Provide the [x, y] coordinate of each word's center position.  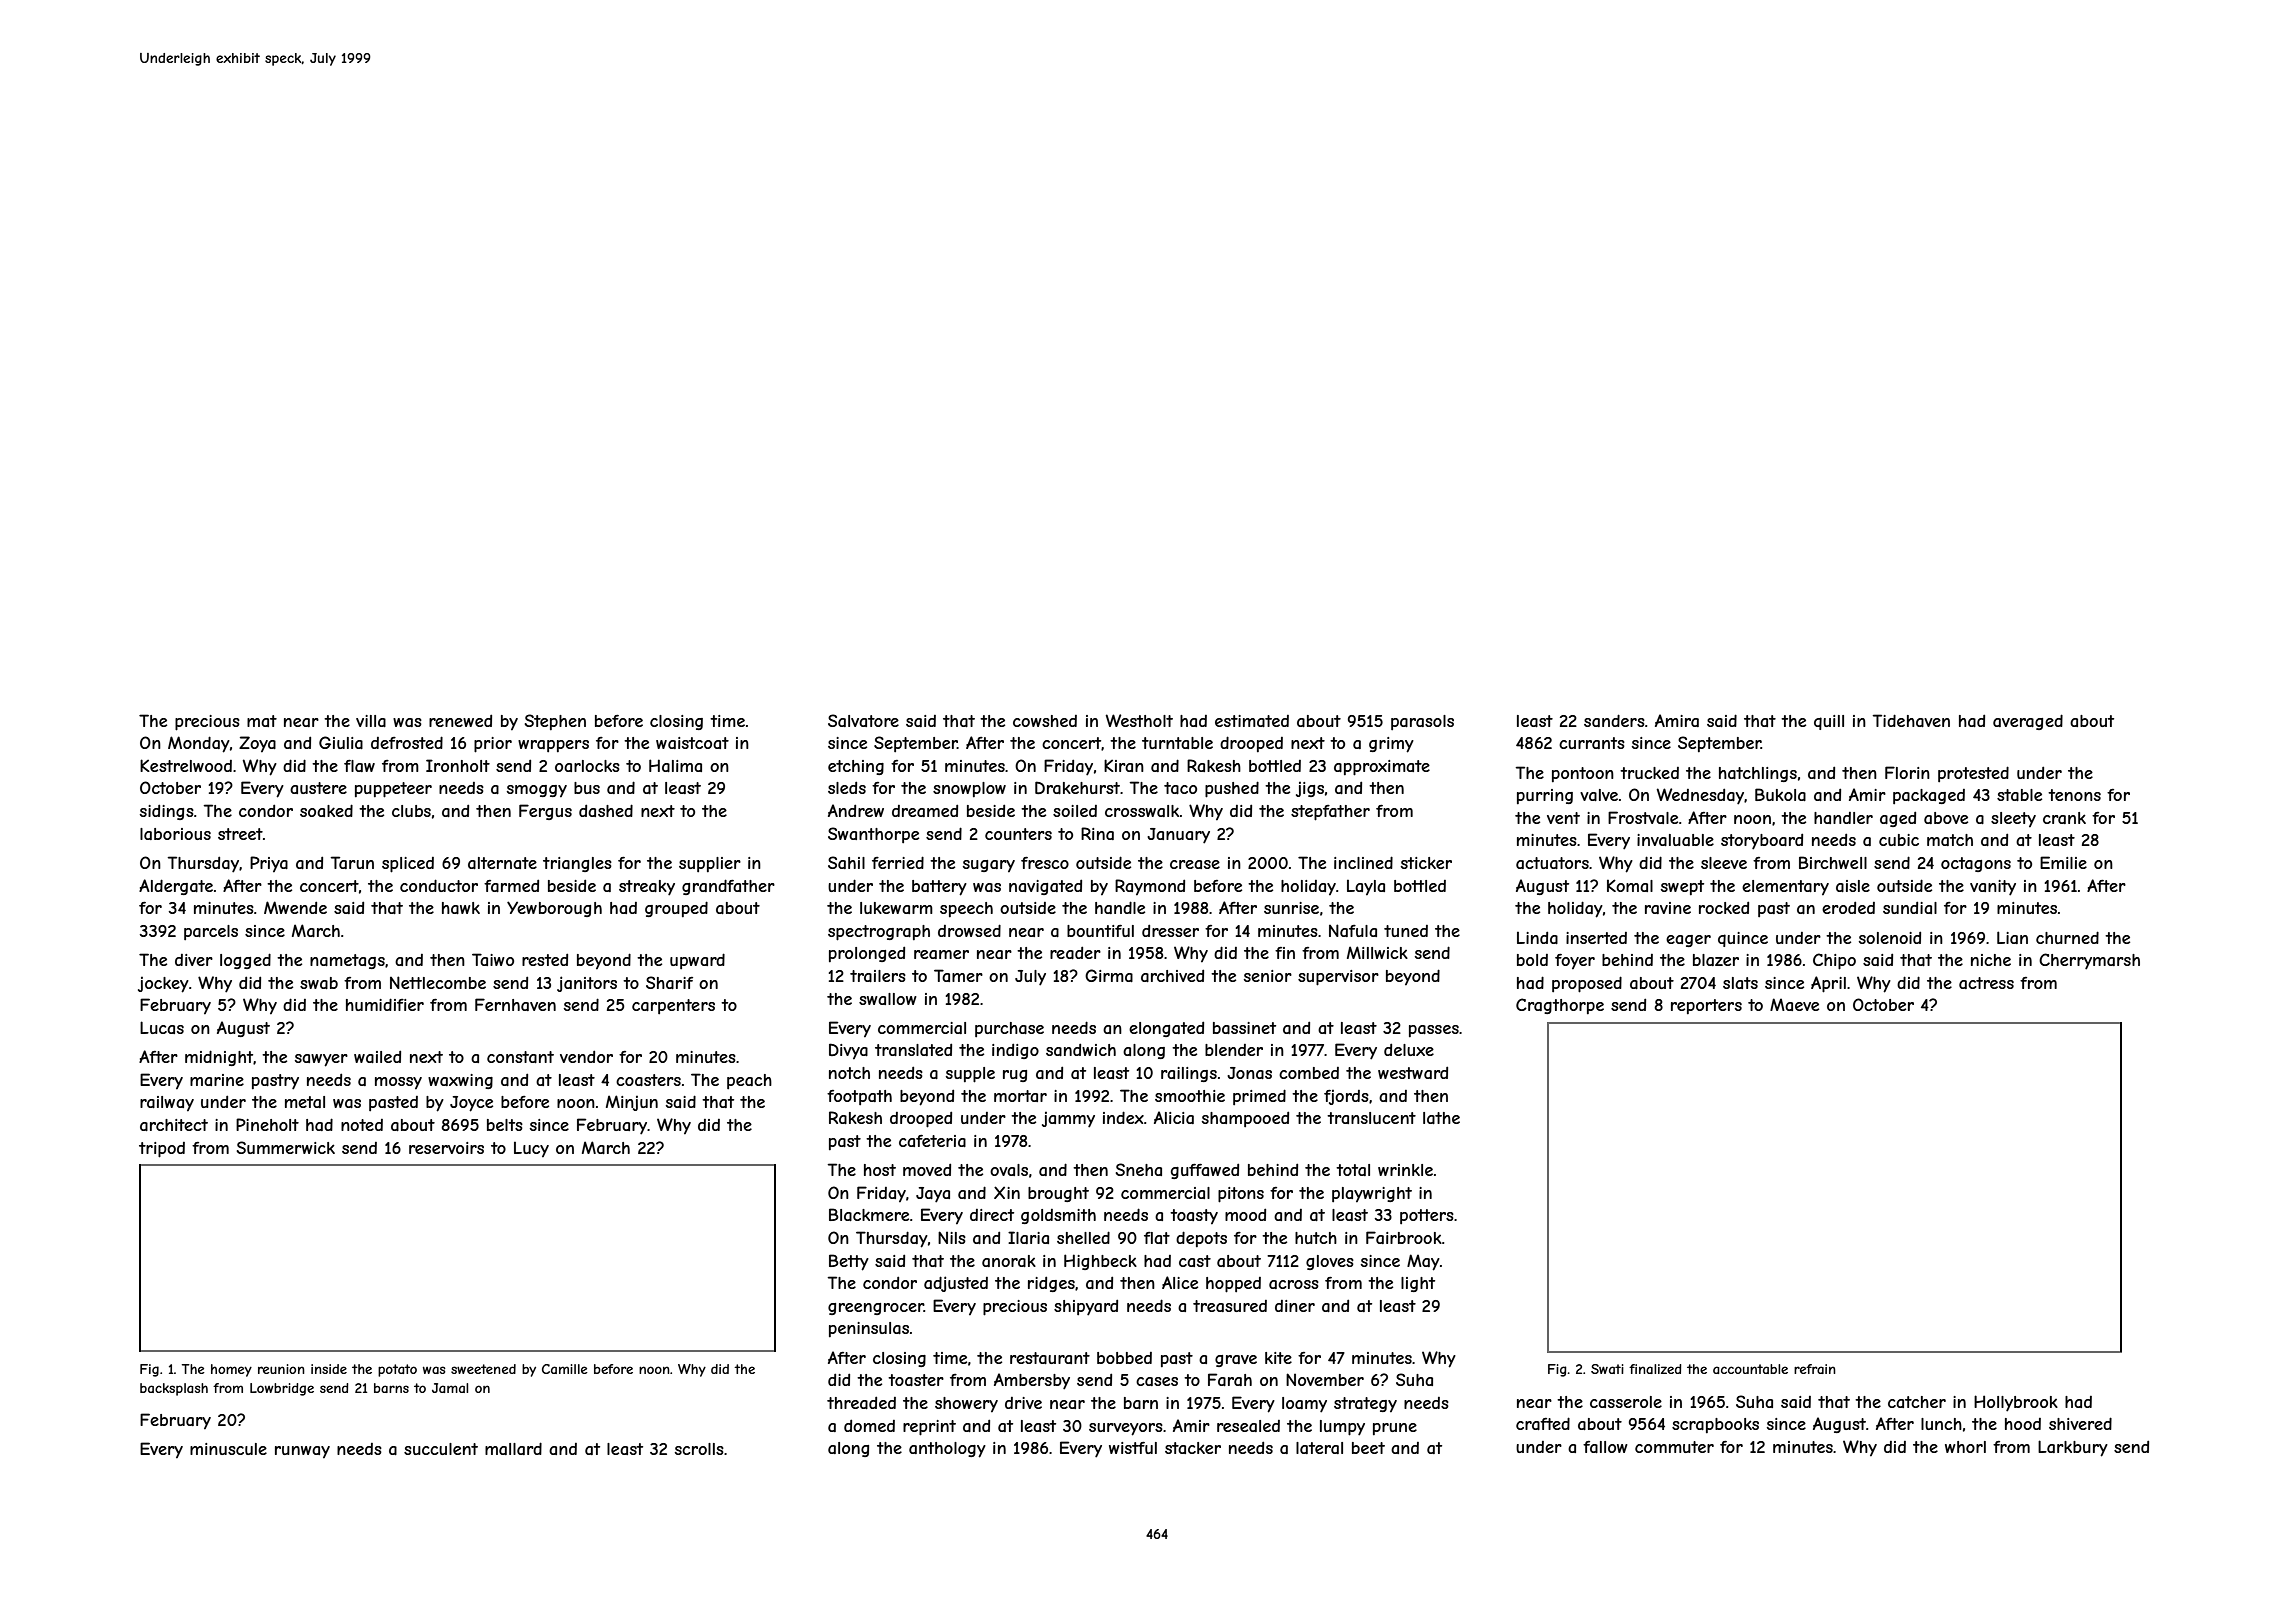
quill [1829, 722]
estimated [1252, 721]
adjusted [956, 1284]
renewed [460, 720]
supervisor [1338, 978]
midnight [219, 1058]
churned [2067, 937]
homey [231, 1370]
